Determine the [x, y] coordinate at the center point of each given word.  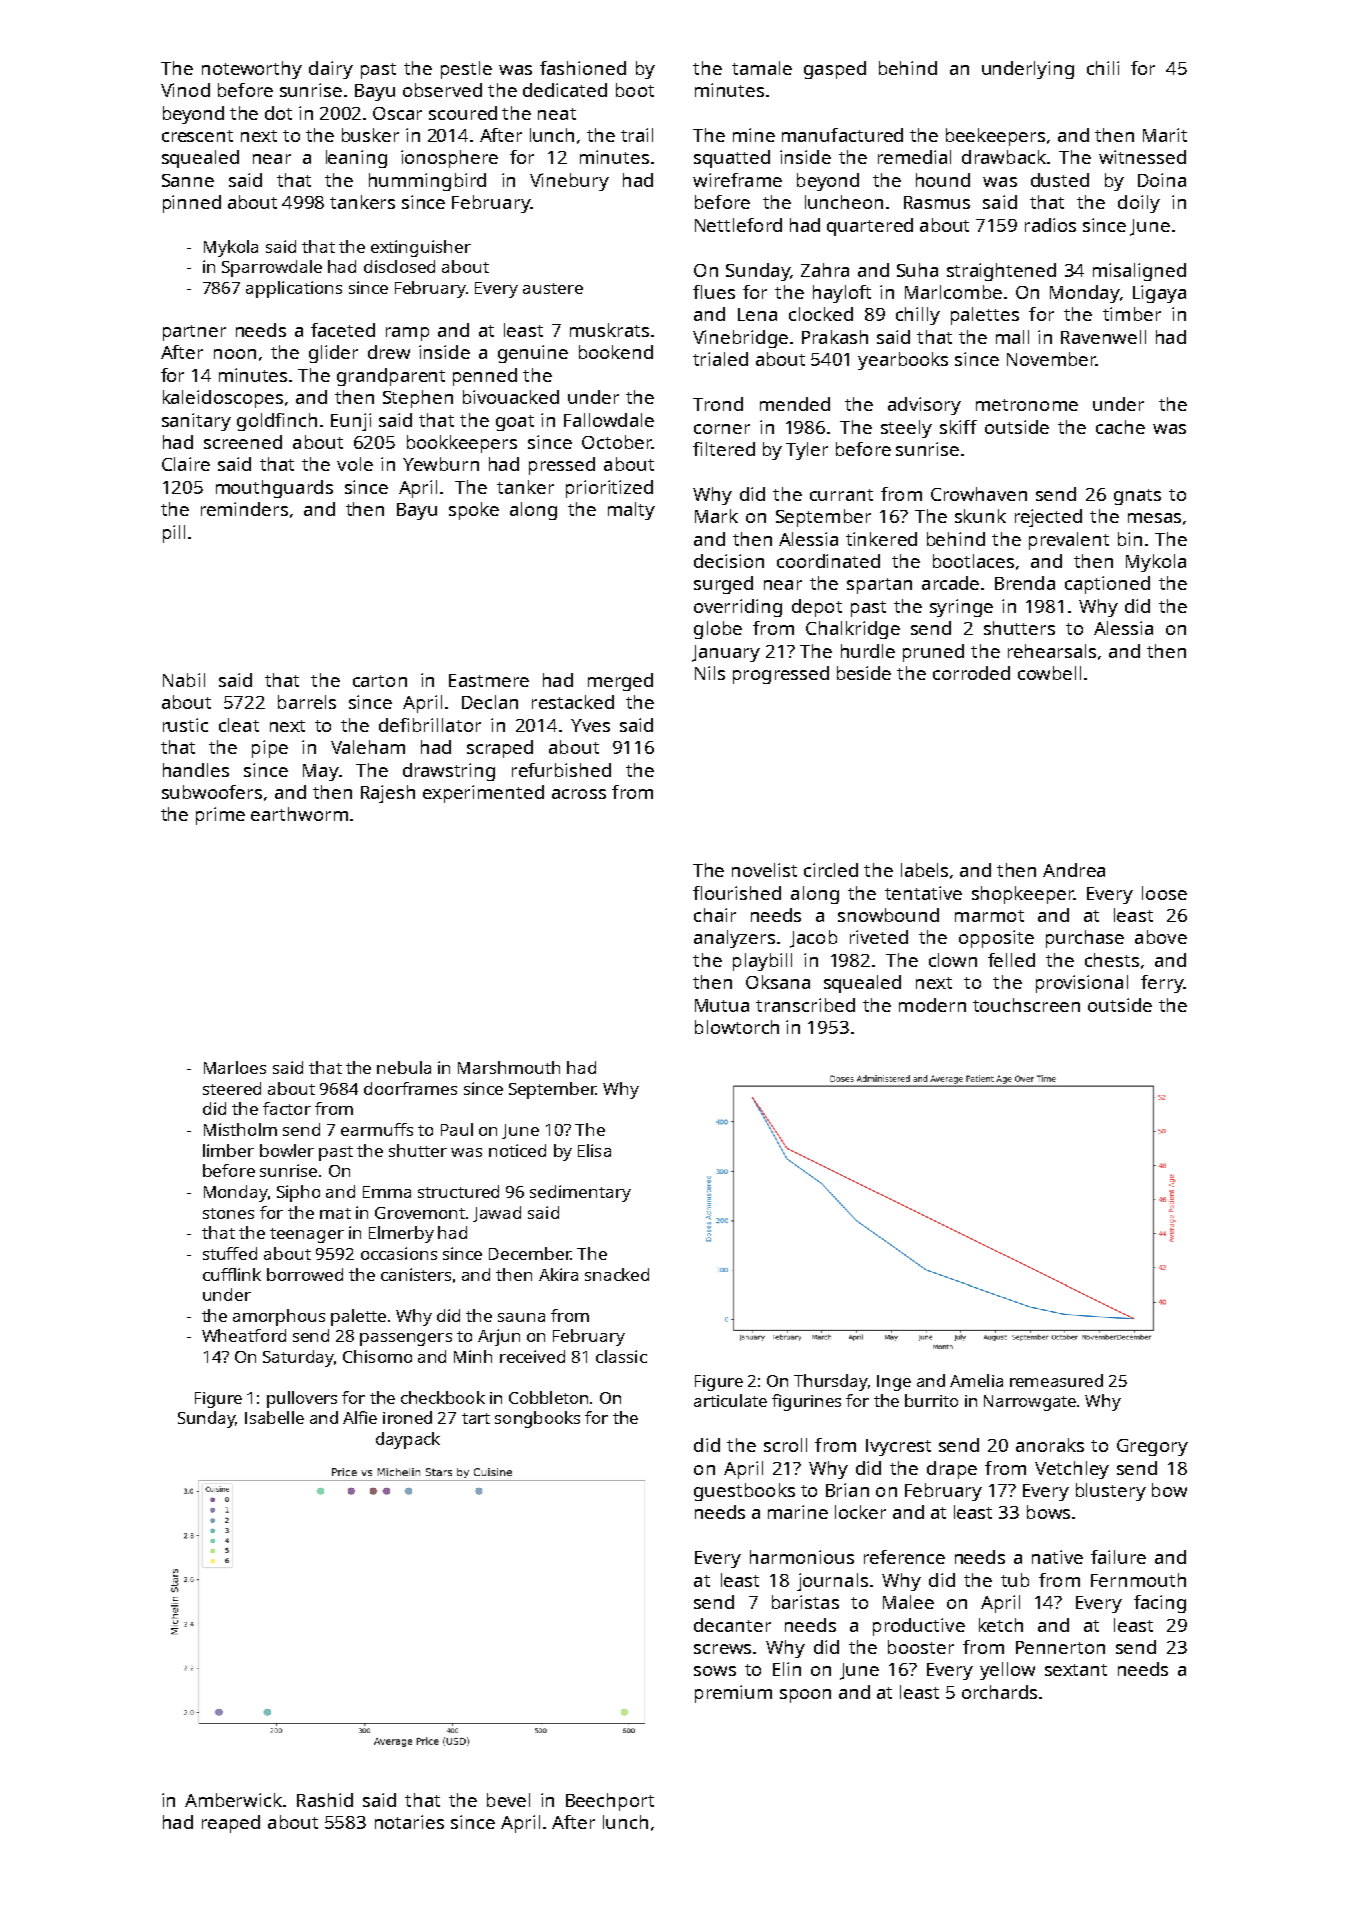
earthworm [299, 814]
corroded [971, 673]
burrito [931, 1400]
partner [194, 333]
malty [631, 511]
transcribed [805, 1005]
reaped [231, 1824]
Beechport [610, 1802]
